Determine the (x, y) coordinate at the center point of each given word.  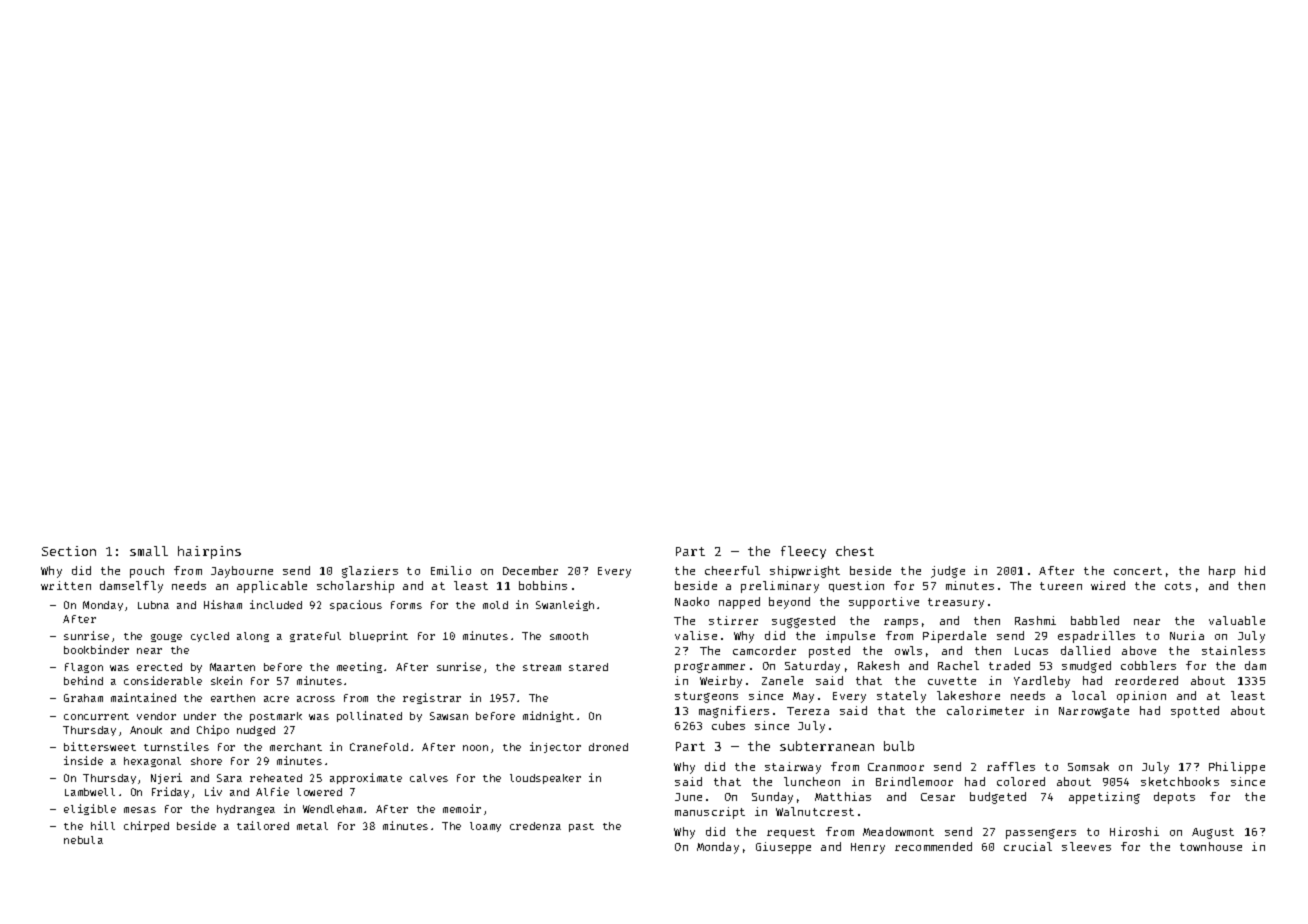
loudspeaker (545, 779)
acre (276, 699)
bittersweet (100, 746)
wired (1108, 585)
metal (312, 826)
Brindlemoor (914, 781)
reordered (1146, 680)
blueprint (379, 636)
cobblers (1148, 665)
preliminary (780, 587)
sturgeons (706, 697)
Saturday (812, 667)
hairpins (209, 552)
